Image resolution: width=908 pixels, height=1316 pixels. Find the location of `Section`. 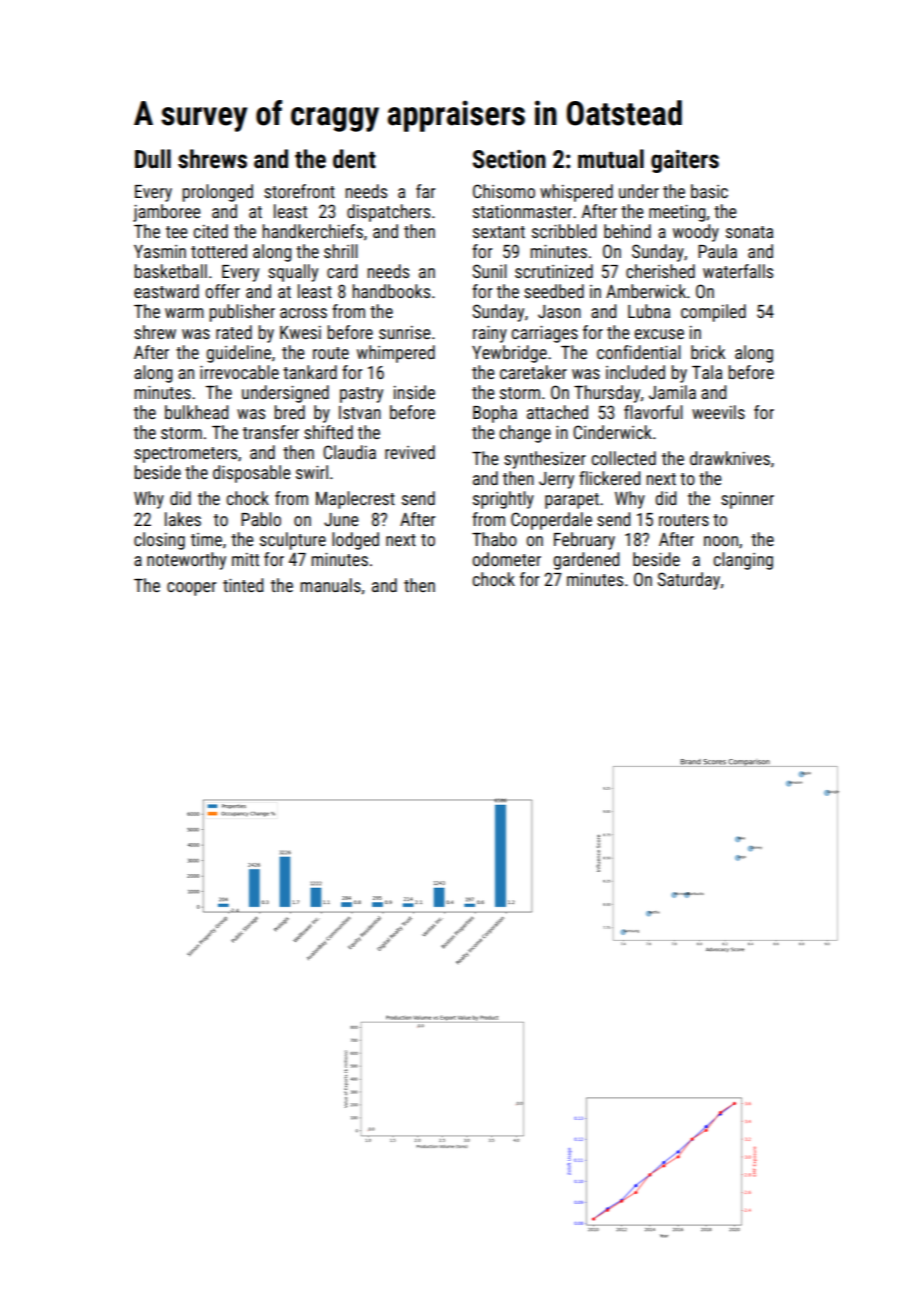

Section is located at coordinates (509, 159).
